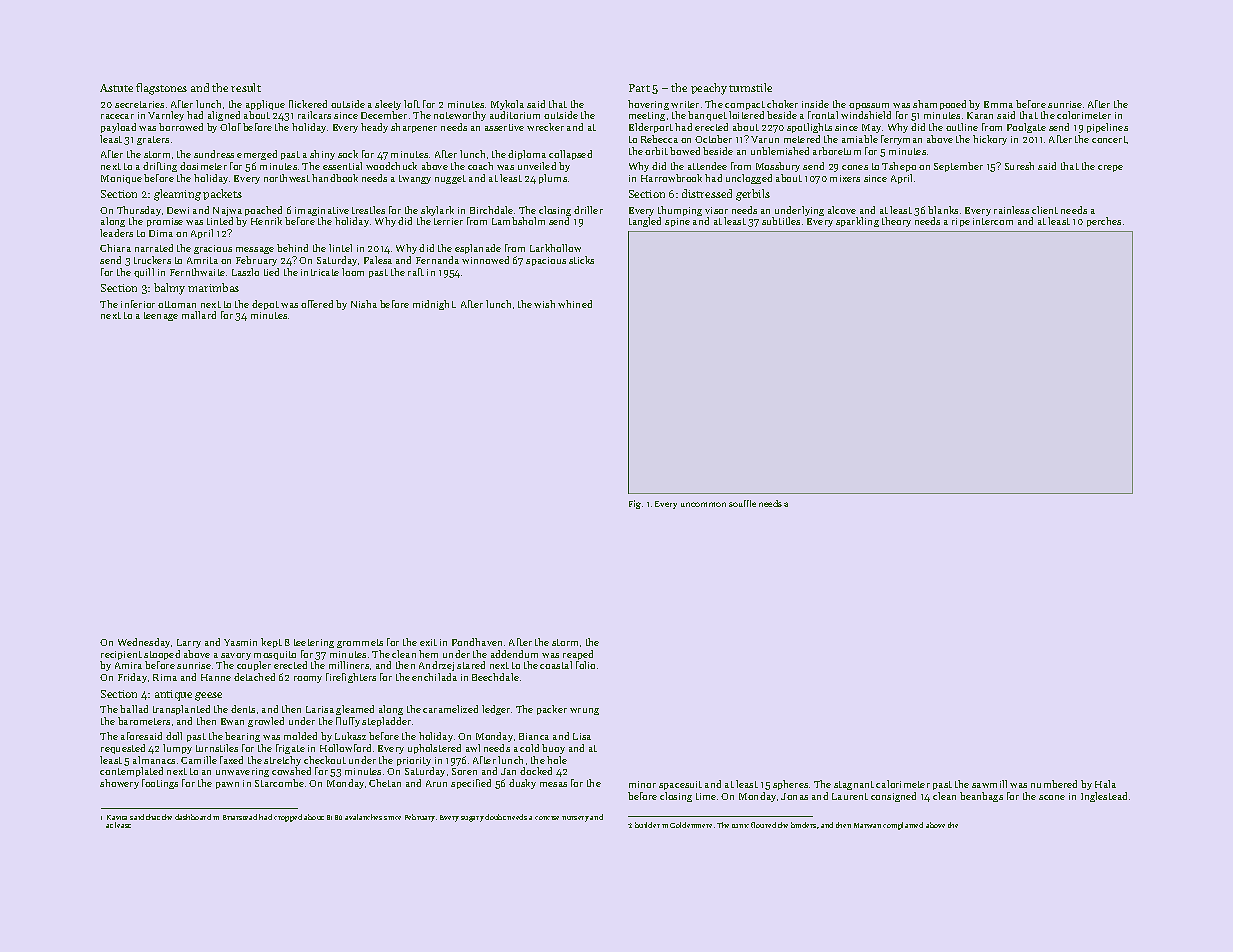 Image resolution: width=1233 pixels, height=952 pixels. Describe the element at coordinates (138, 304) in the screenshot. I see `inferior` at that location.
